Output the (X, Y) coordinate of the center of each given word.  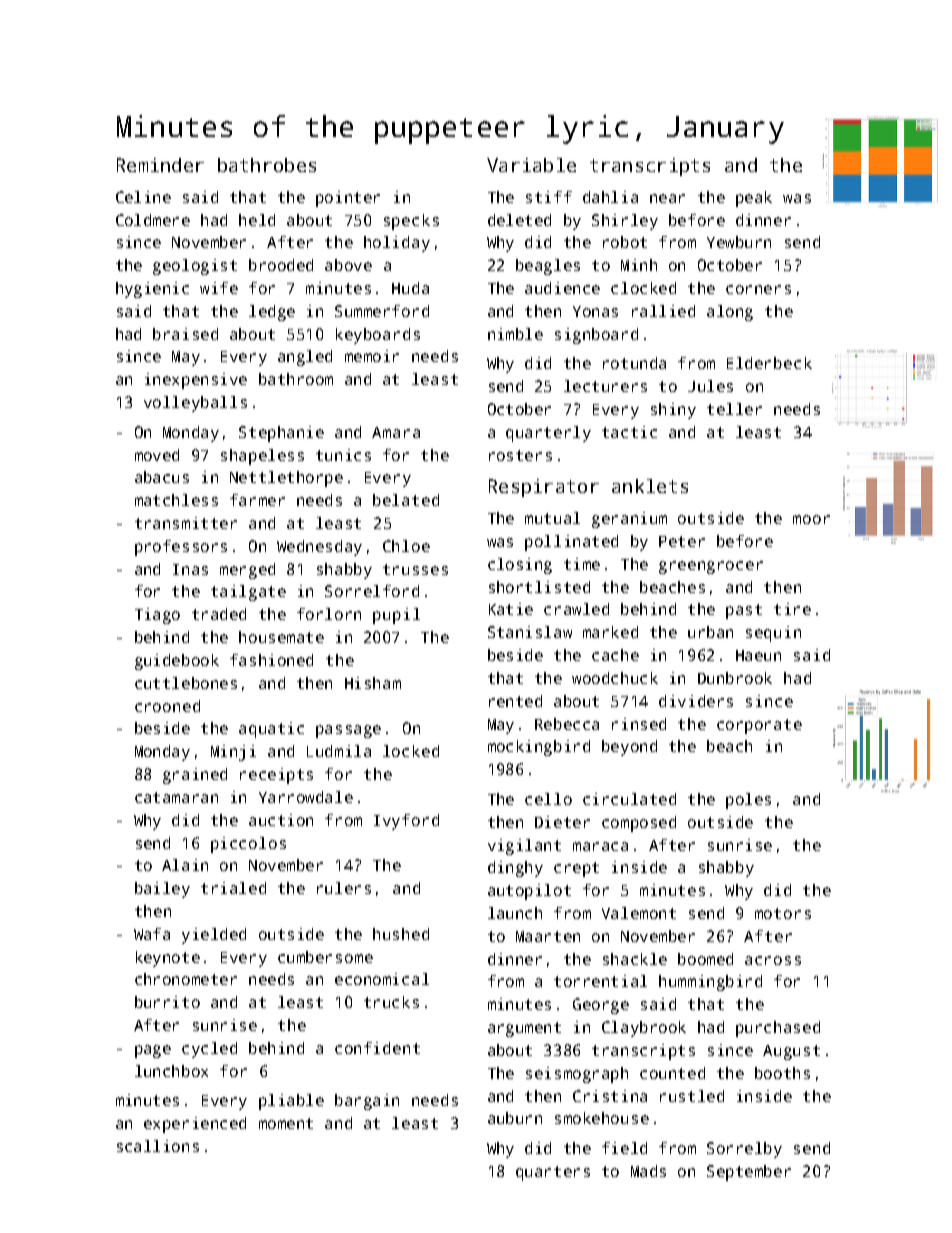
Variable (531, 165)
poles (748, 801)
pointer (348, 199)
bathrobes (267, 165)
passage (348, 731)
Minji (233, 753)
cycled (209, 1050)
